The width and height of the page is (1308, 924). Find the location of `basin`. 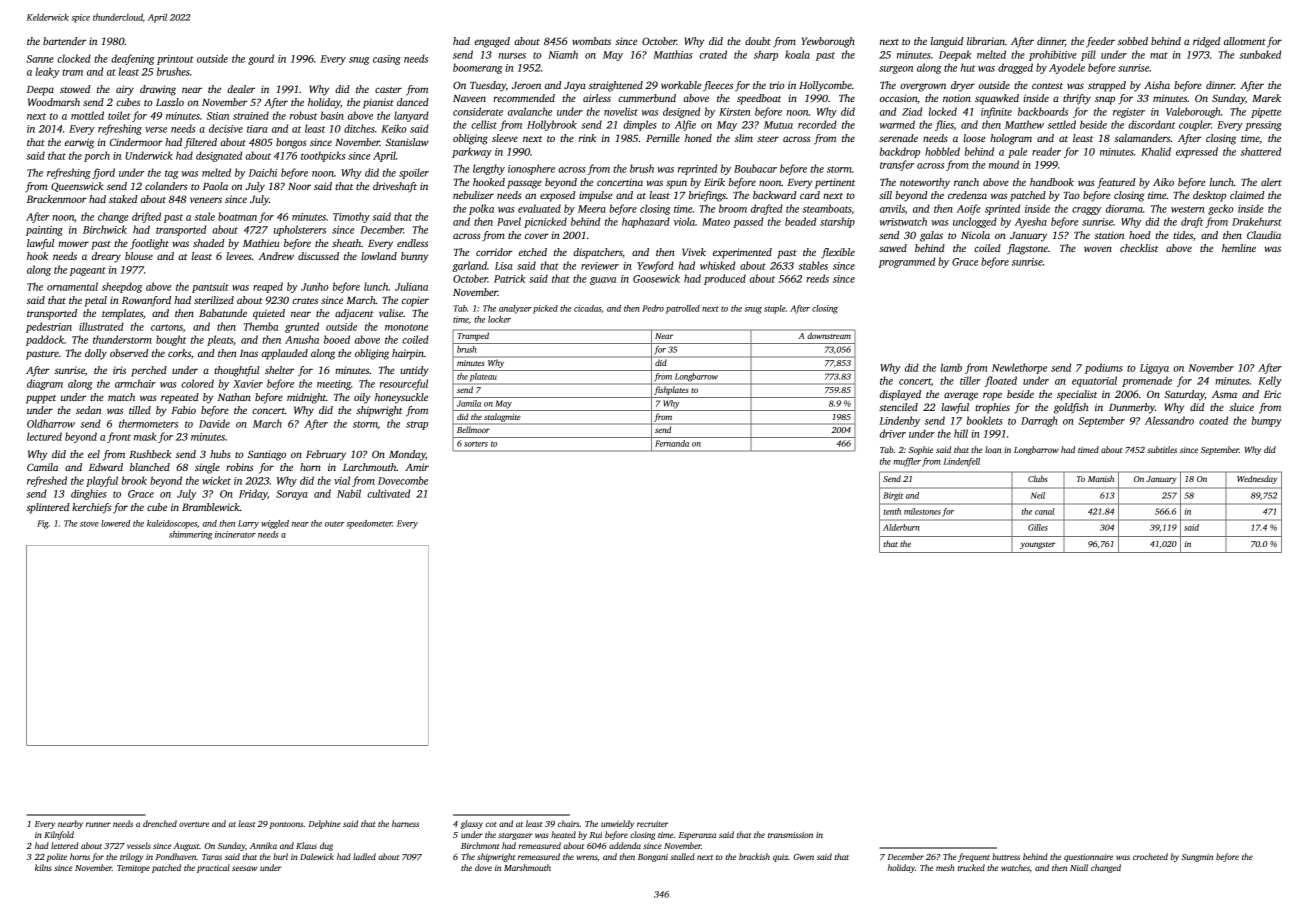

basin is located at coordinates (332, 115).
